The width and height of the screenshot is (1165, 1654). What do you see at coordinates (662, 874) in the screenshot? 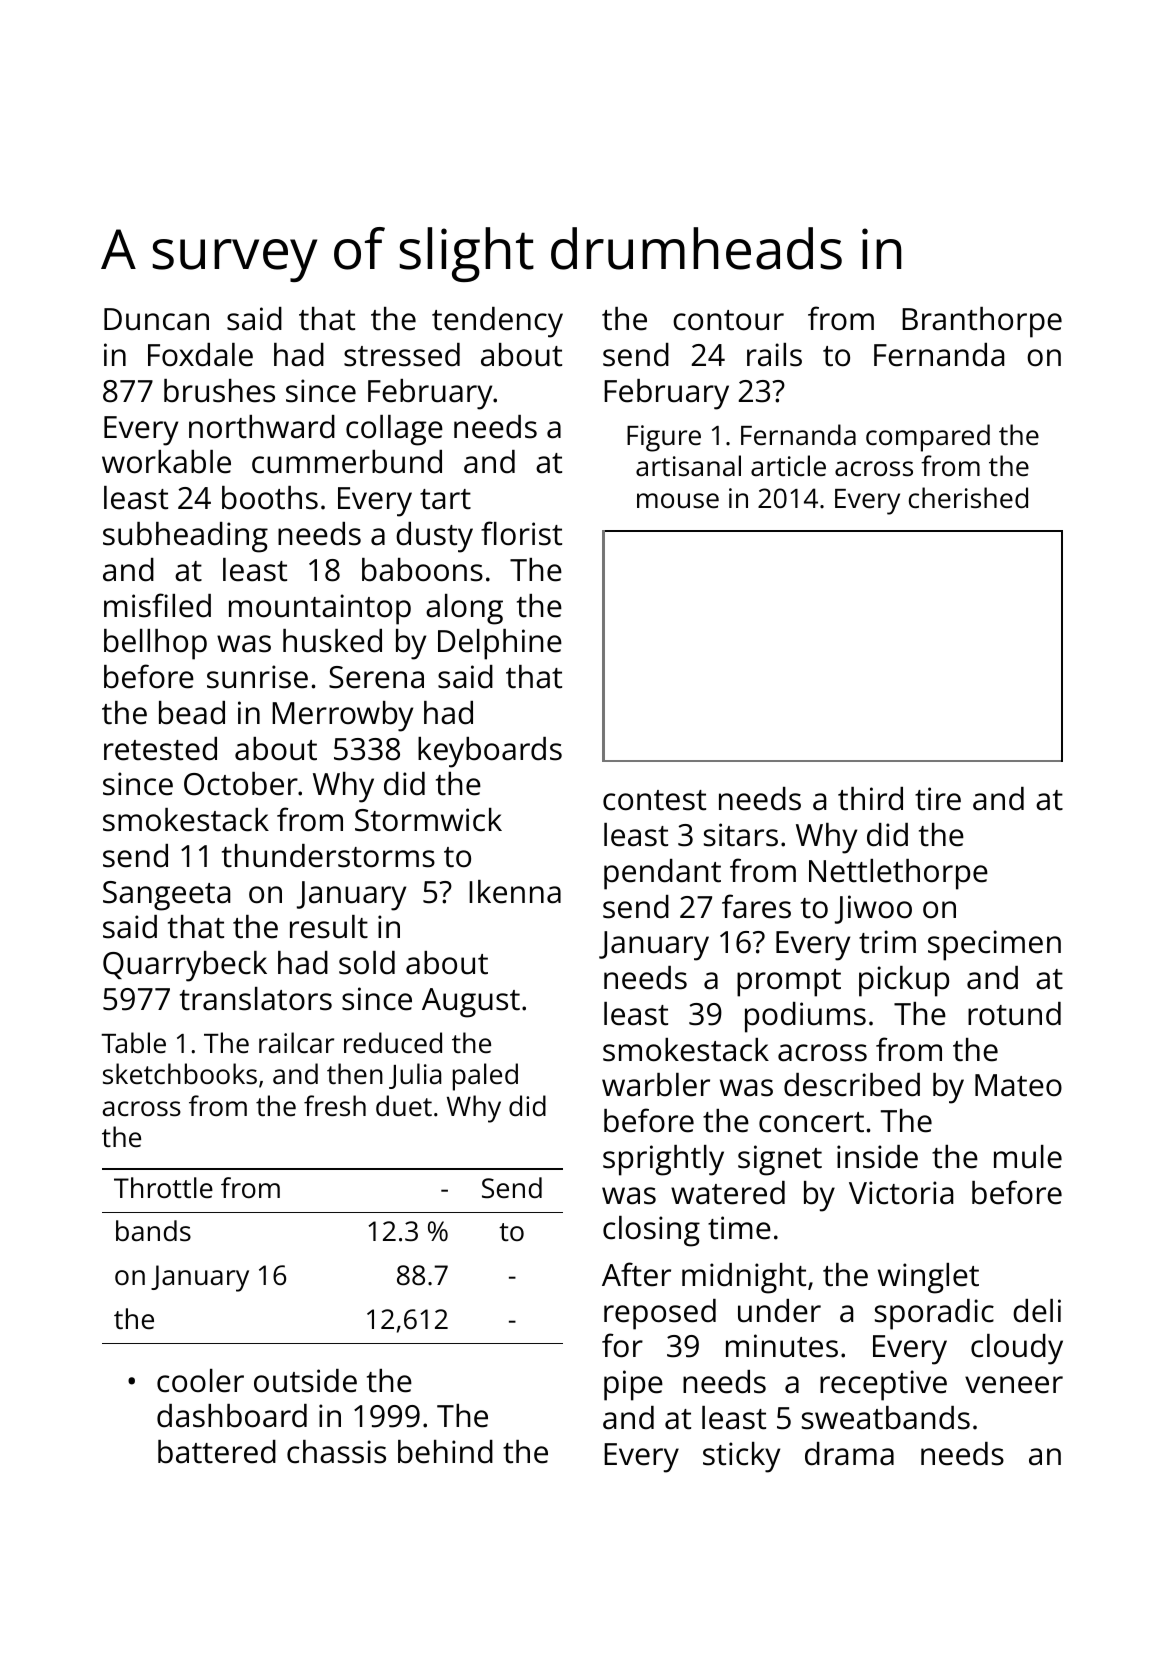
I see `pendant` at bounding box center [662, 874].
